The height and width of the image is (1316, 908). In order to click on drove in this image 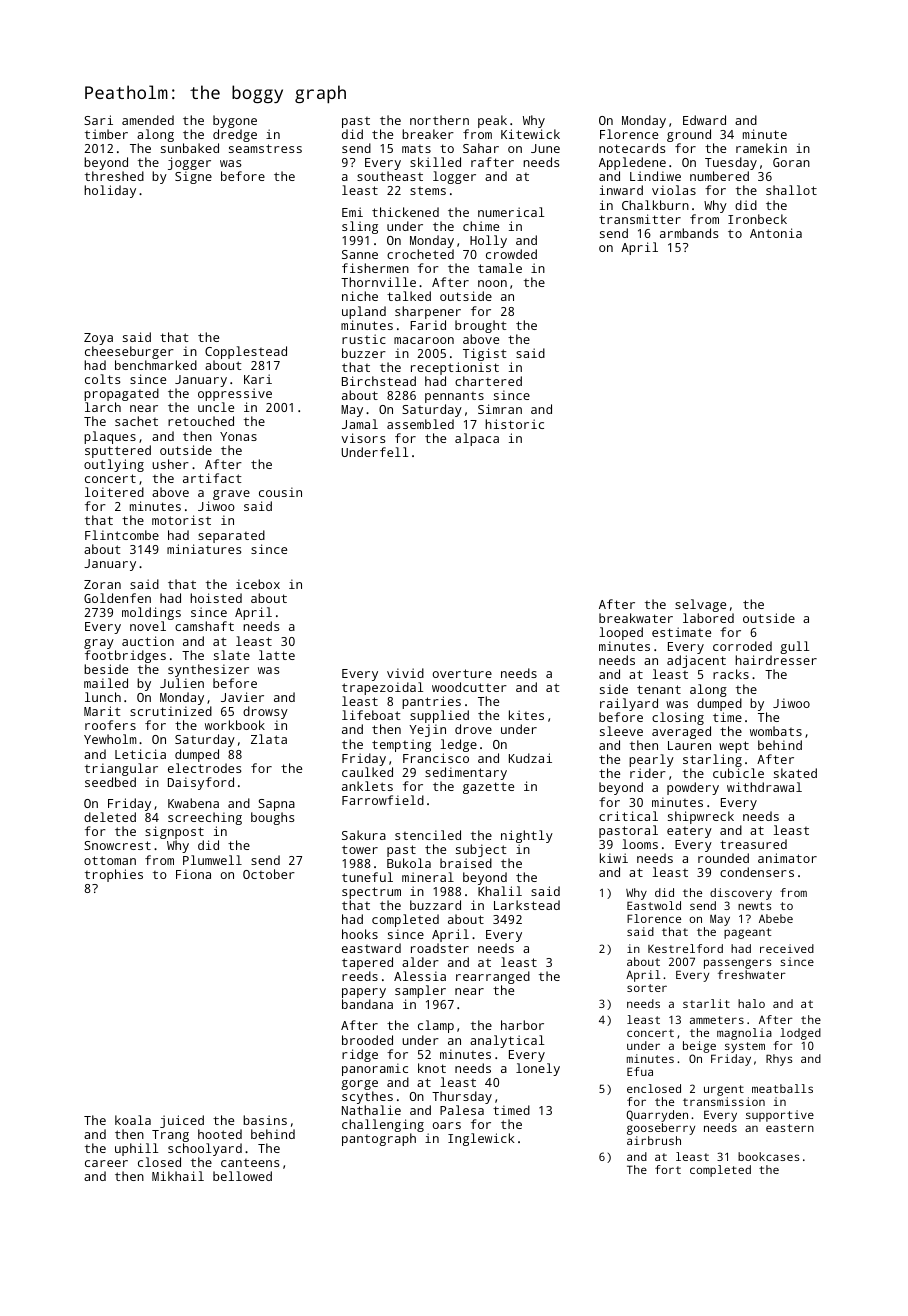, I will do `click(473, 729)`.
